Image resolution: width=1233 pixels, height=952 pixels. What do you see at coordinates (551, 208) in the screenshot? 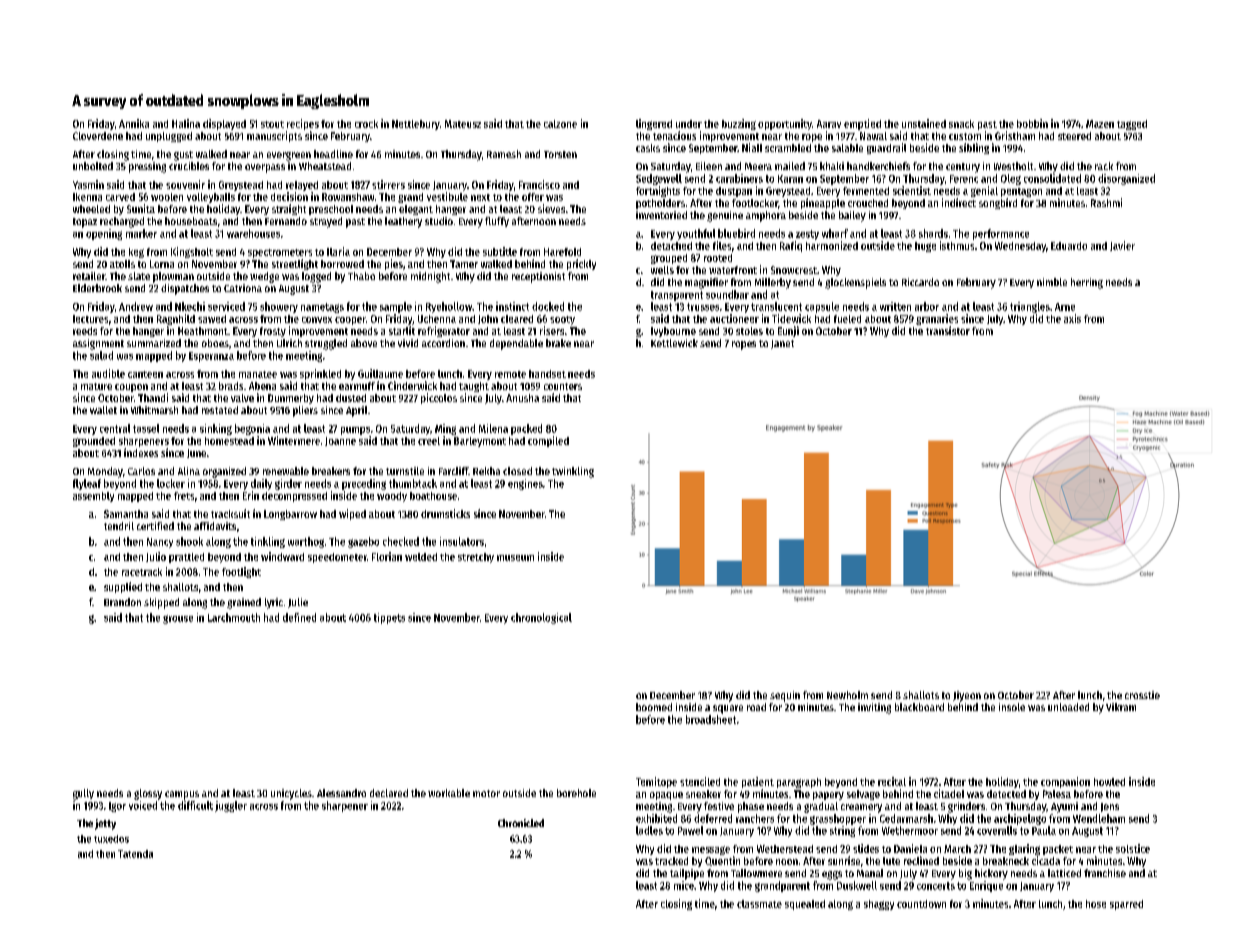
I see `sieves` at bounding box center [551, 208].
